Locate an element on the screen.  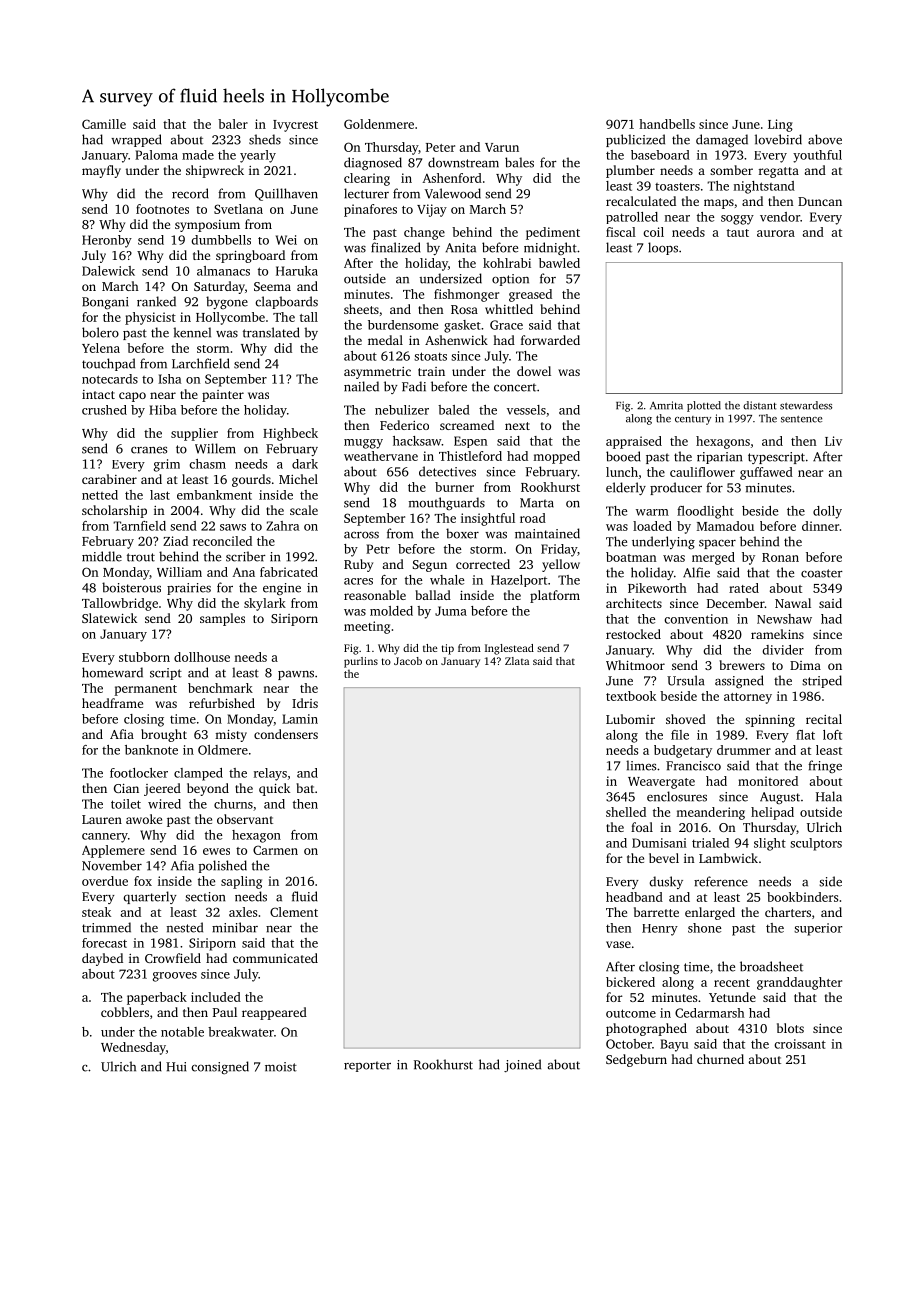
Friday is located at coordinates (559, 550).
